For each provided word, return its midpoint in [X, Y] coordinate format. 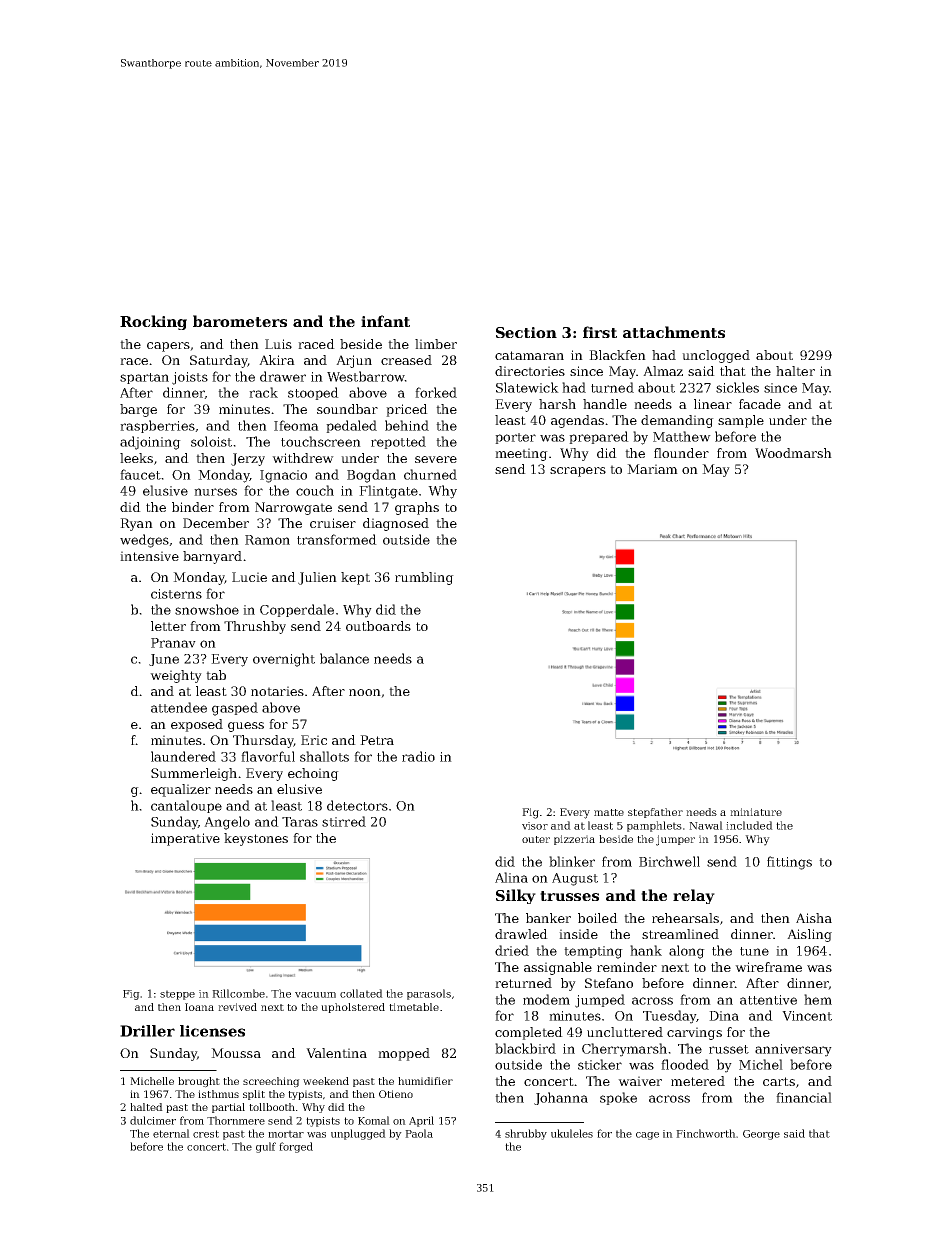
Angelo [227, 823]
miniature [756, 812]
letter [168, 626]
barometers [240, 321]
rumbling [424, 578]
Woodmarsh [793, 453]
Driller [147, 1031]
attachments [674, 332]
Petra [377, 740]
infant [385, 321]
